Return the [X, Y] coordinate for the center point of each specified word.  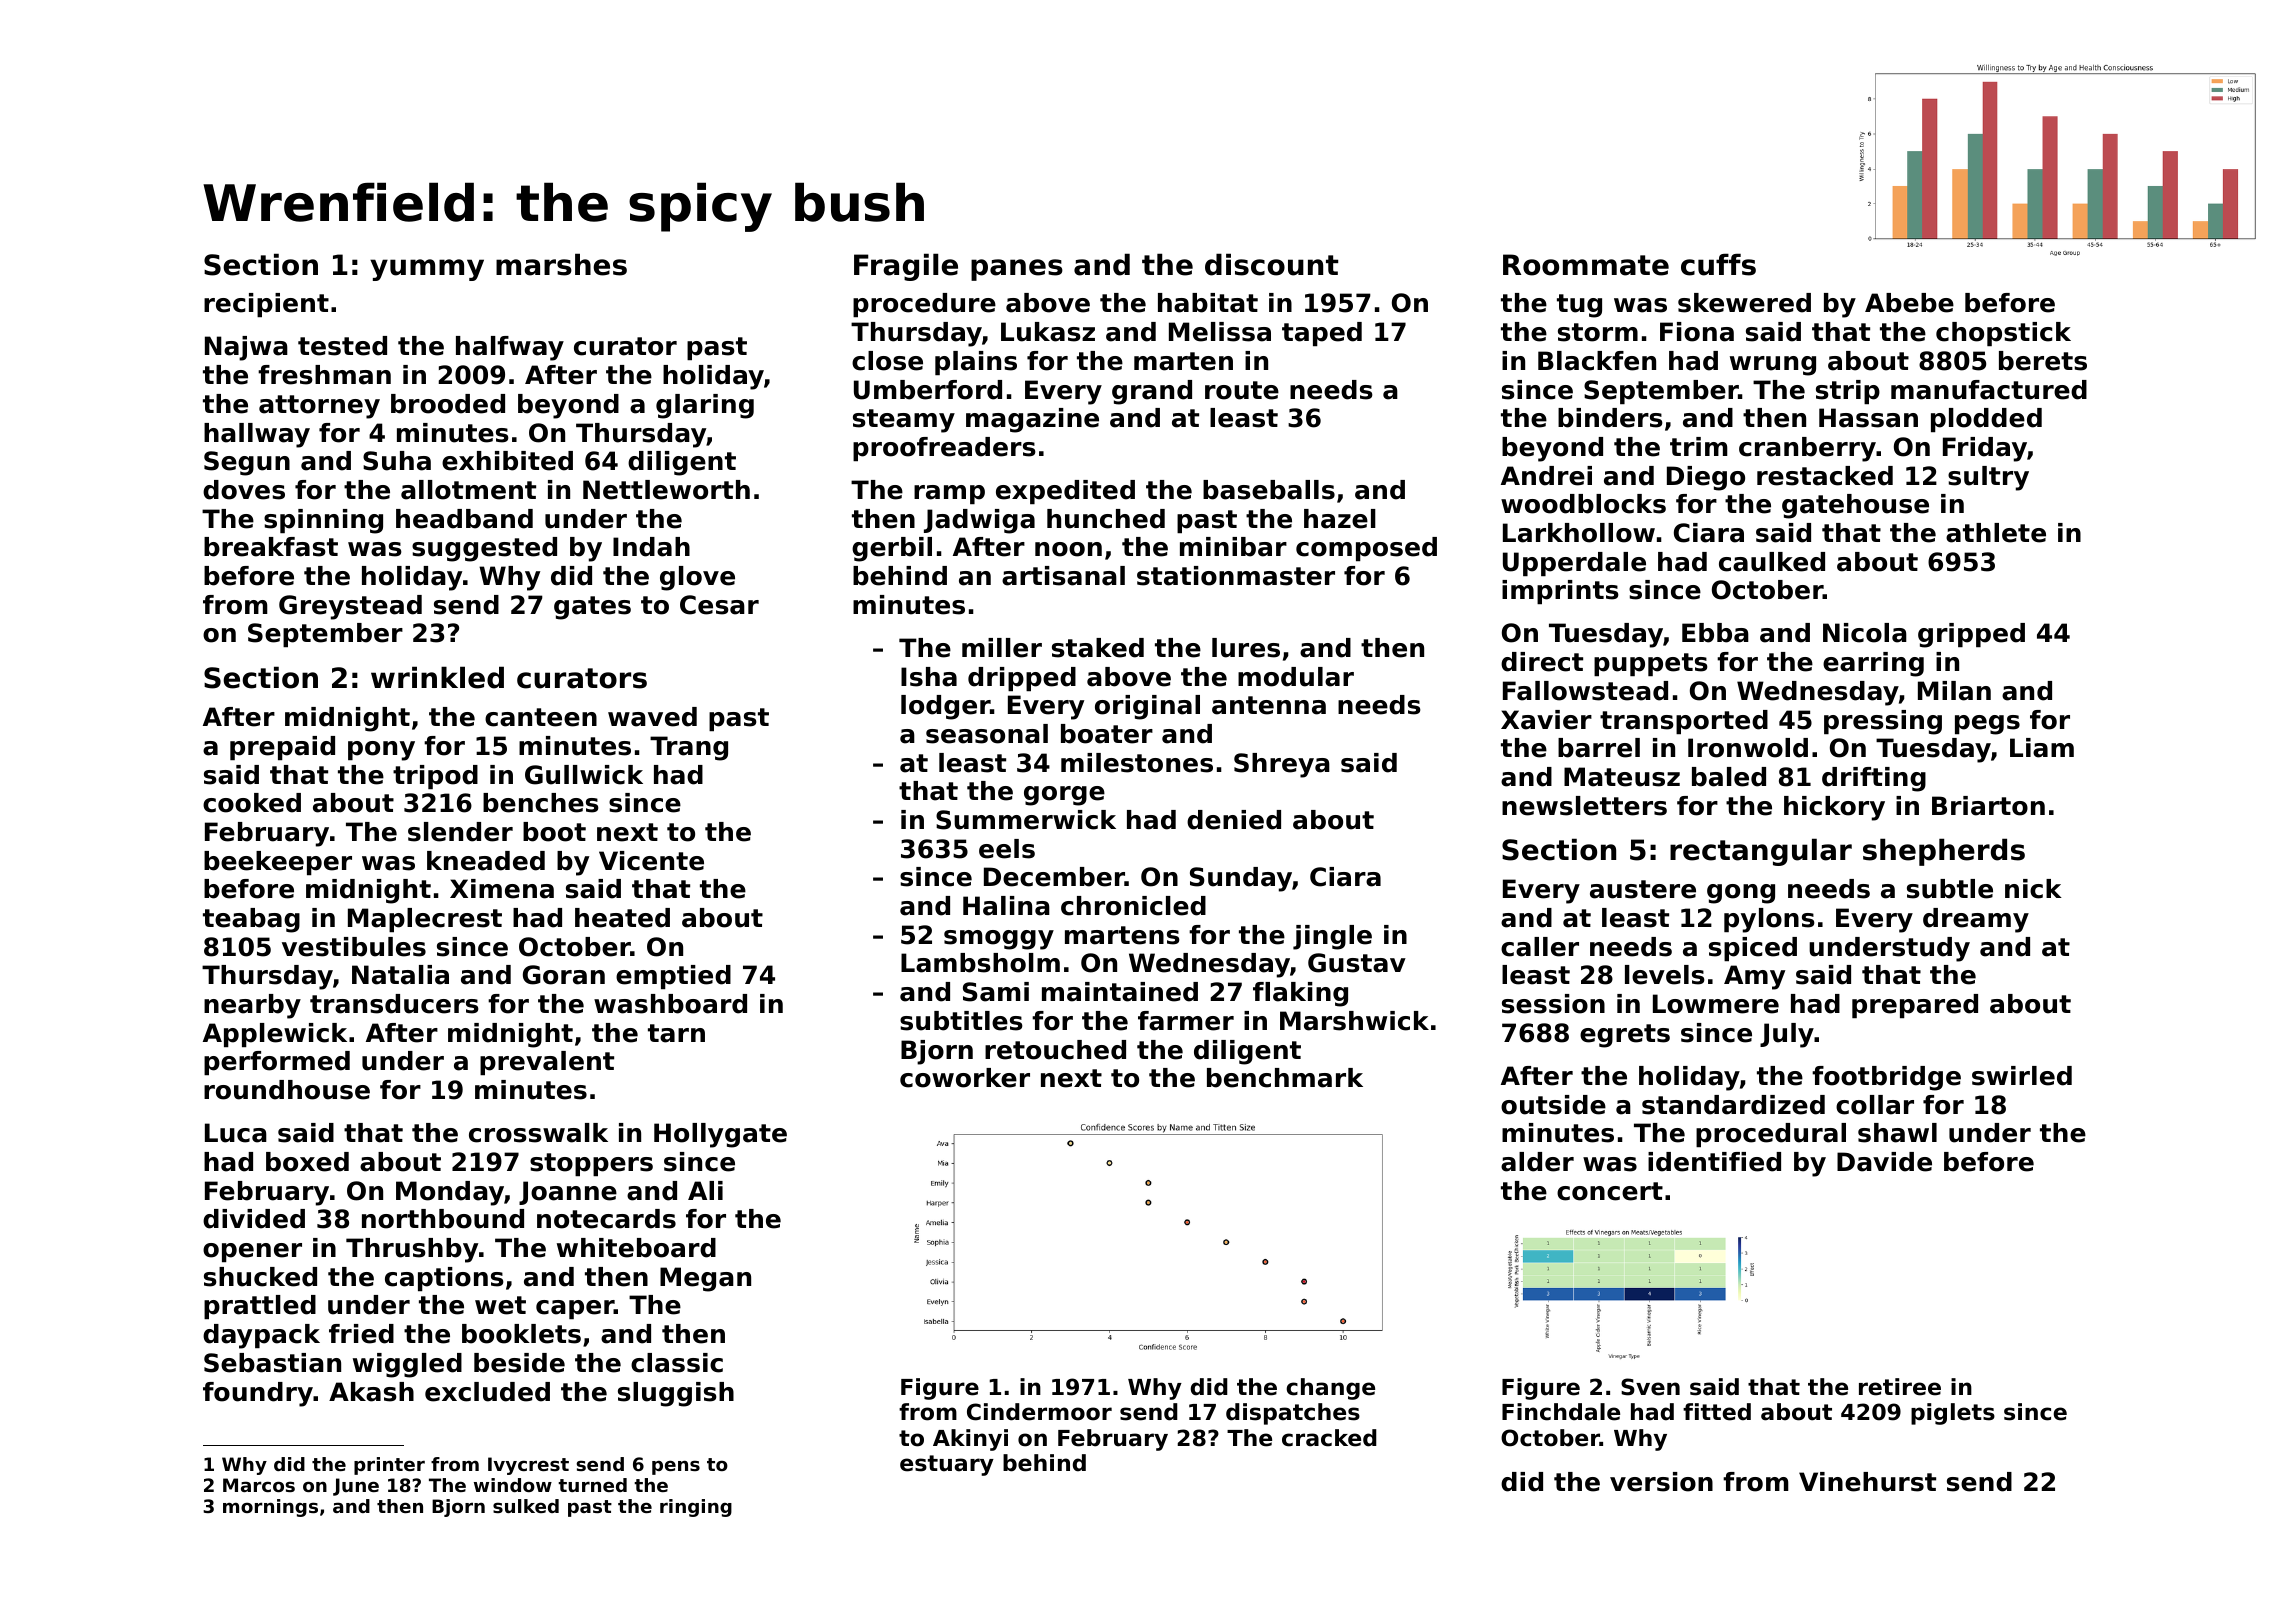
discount [1271, 264]
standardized [1733, 1105]
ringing [696, 1508]
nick [2033, 889]
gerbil [892, 549]
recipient [266, 305]
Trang [689, 748]
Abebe [1909, 303]
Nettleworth [666, 490]
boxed [307, 1162]
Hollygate [720, 1135]
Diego [1706, 478]
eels [1007, 849]
